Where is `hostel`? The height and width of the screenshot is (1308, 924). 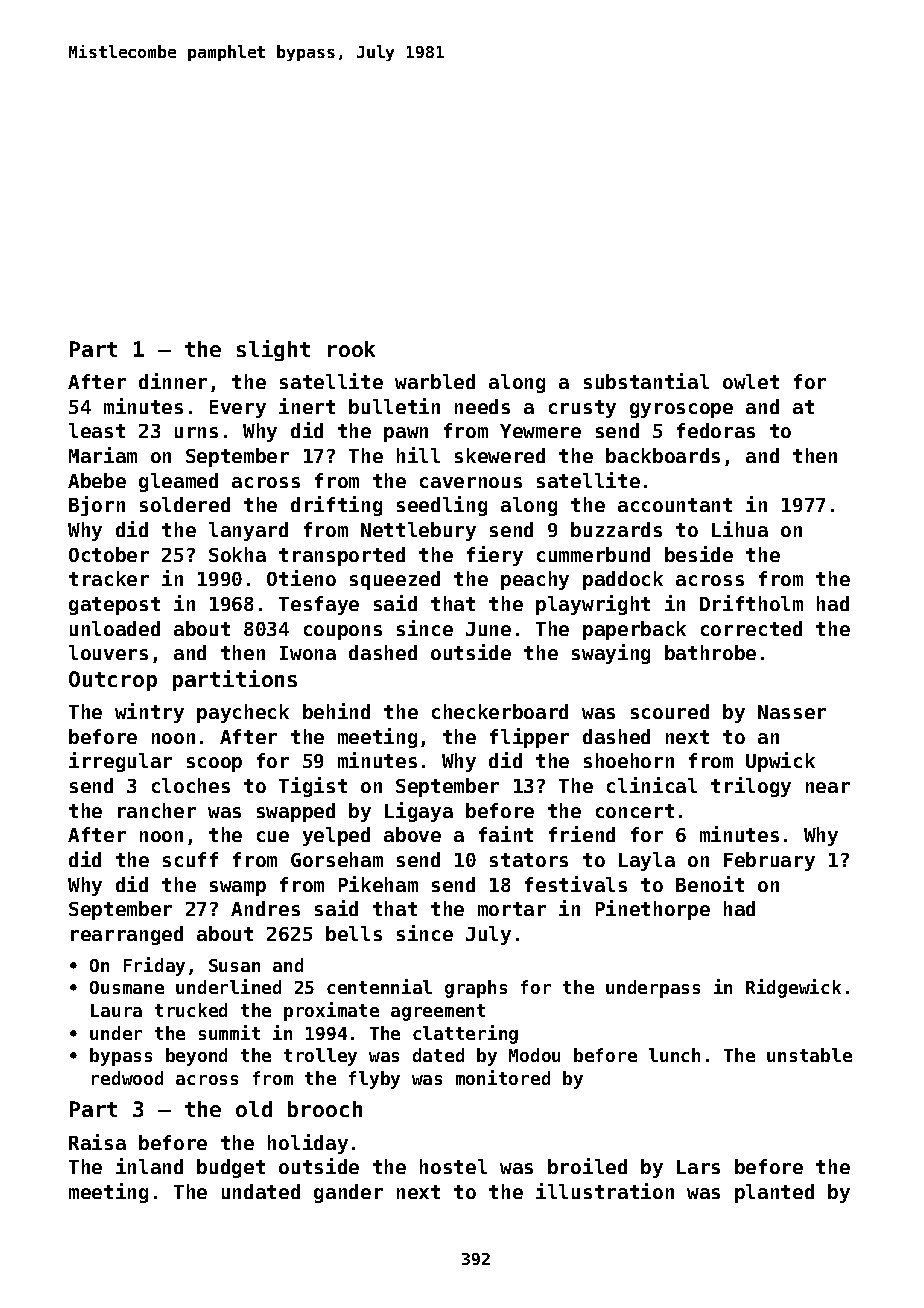 hostel is located at coordinates (453, 1166).
